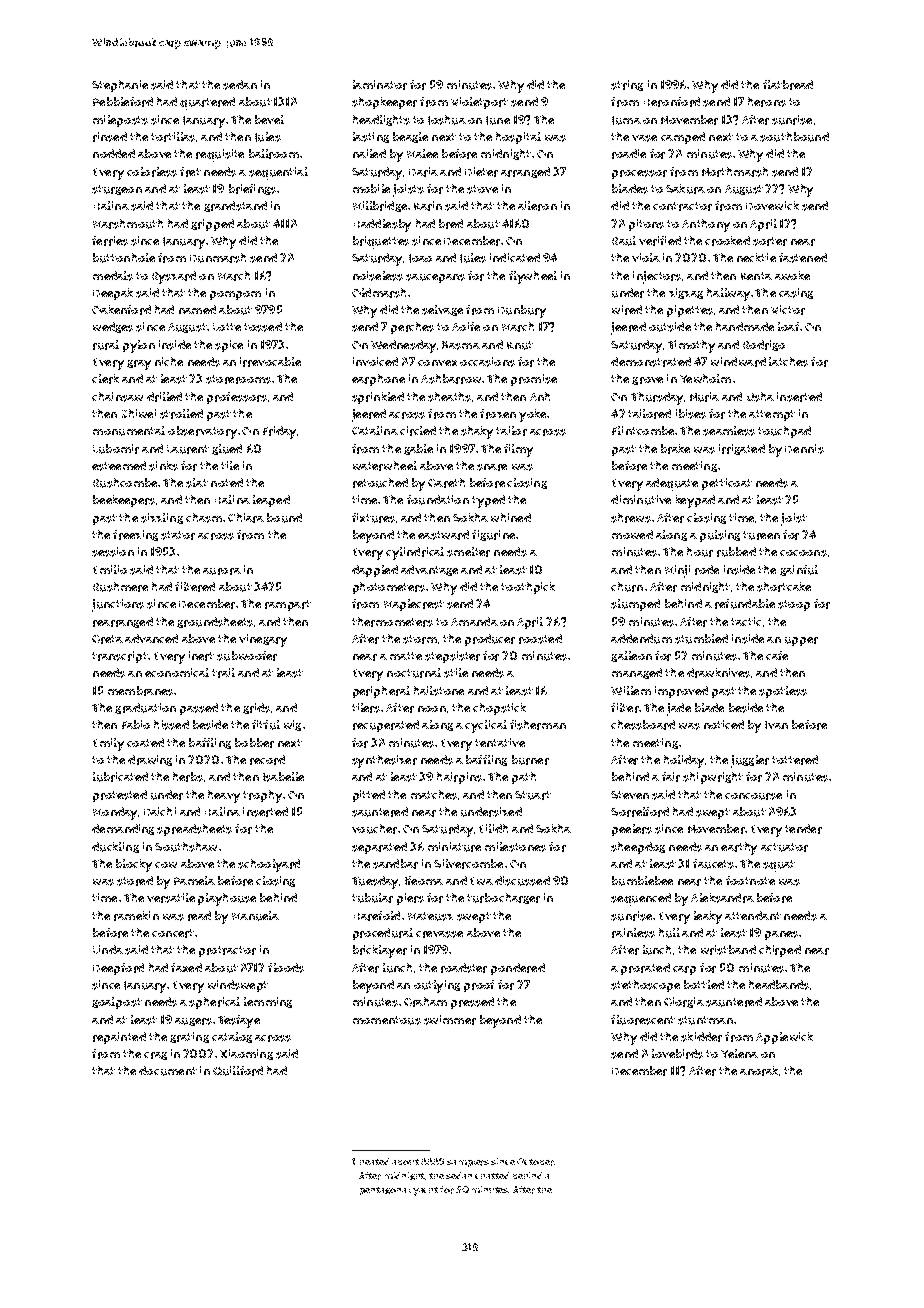  What do you see at coordinates (695, 501) in the page?
I see `keypad` at bounding box center [695, 501].
